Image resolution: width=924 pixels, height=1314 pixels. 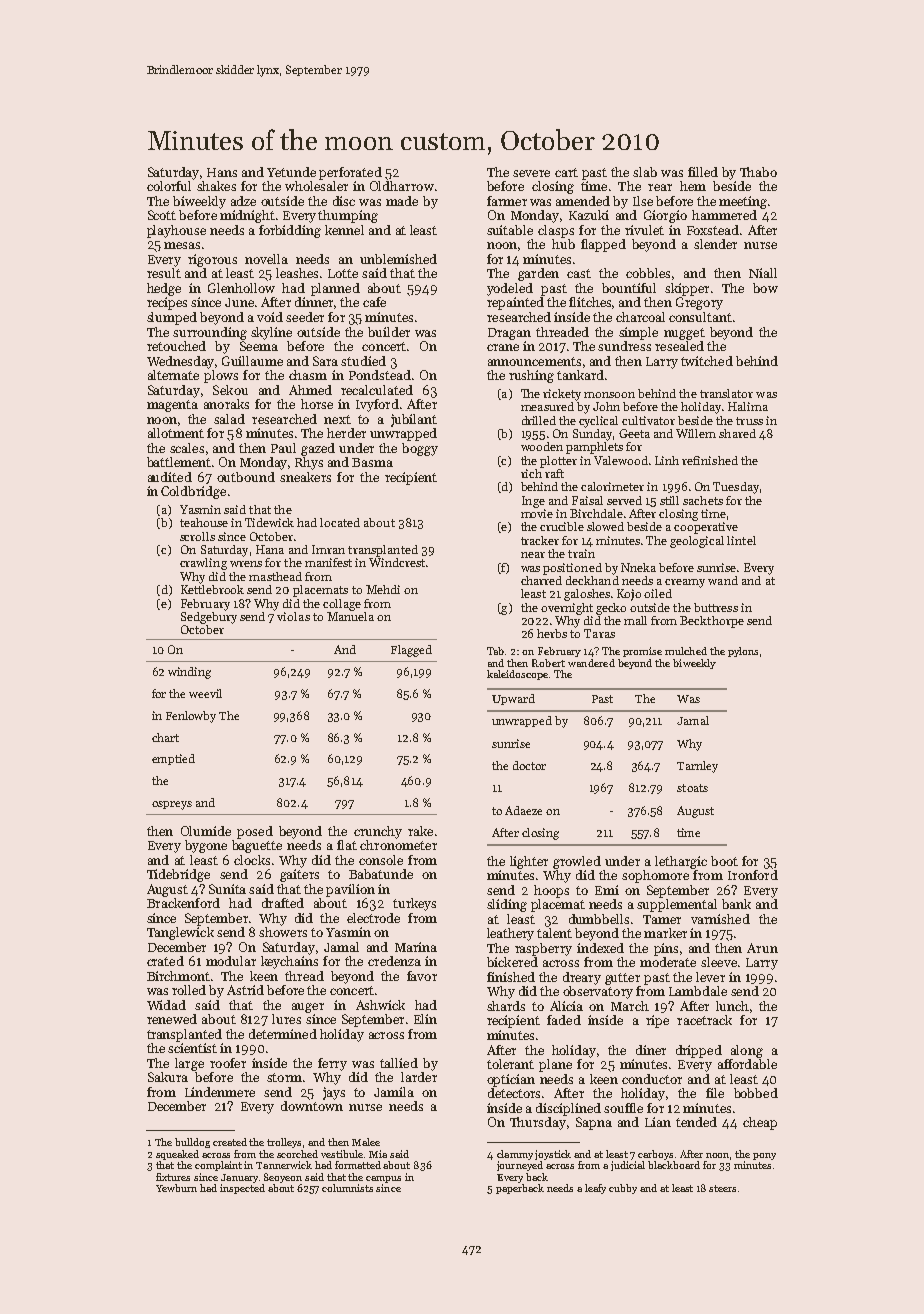 What do you see at coordinates (507, 201) in the screenshot?
I see `farmer` at bounding box center [507, 201].
